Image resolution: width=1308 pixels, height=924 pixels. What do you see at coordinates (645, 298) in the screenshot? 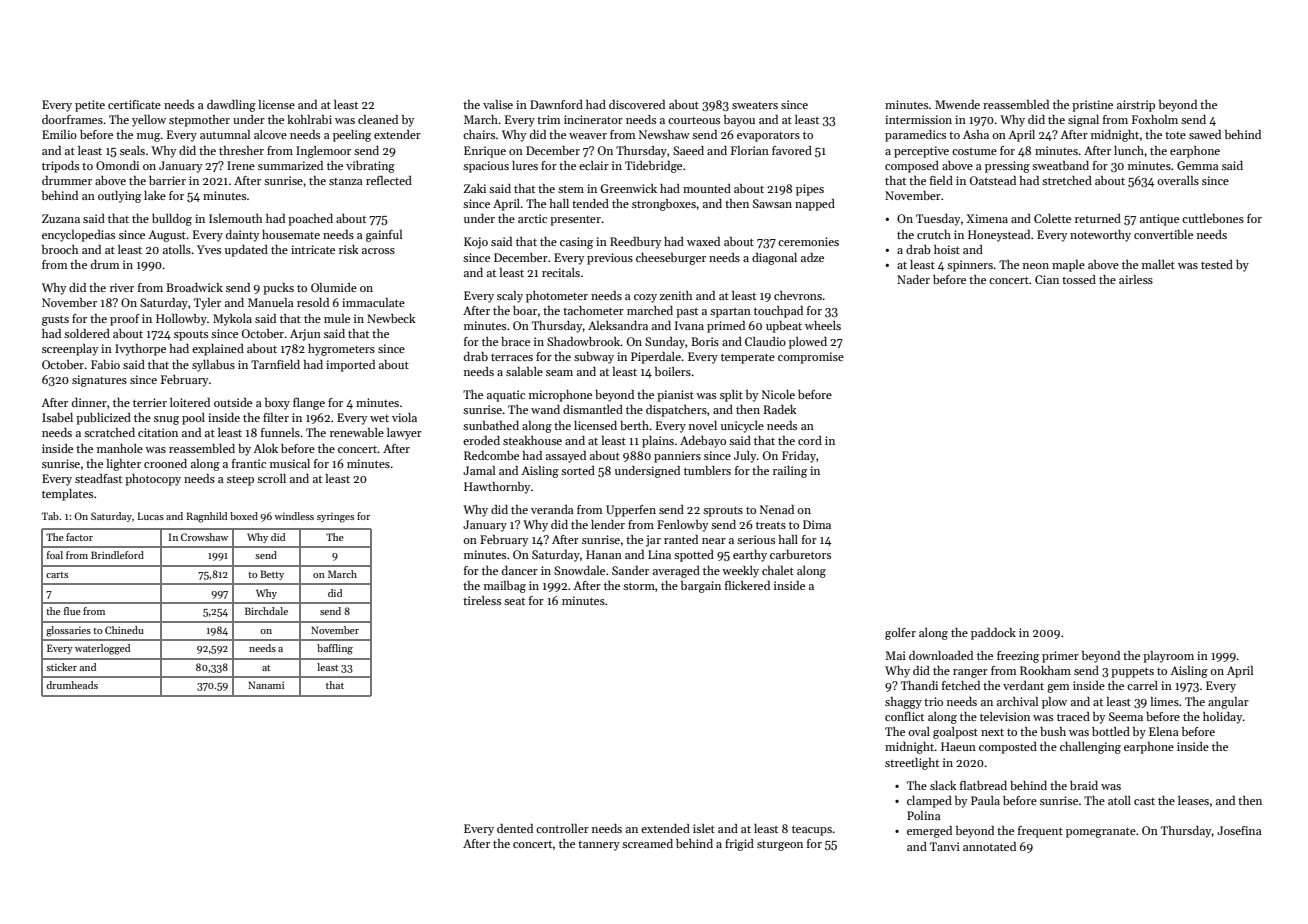
I see `cozy` at bounding box center [645, 298].
